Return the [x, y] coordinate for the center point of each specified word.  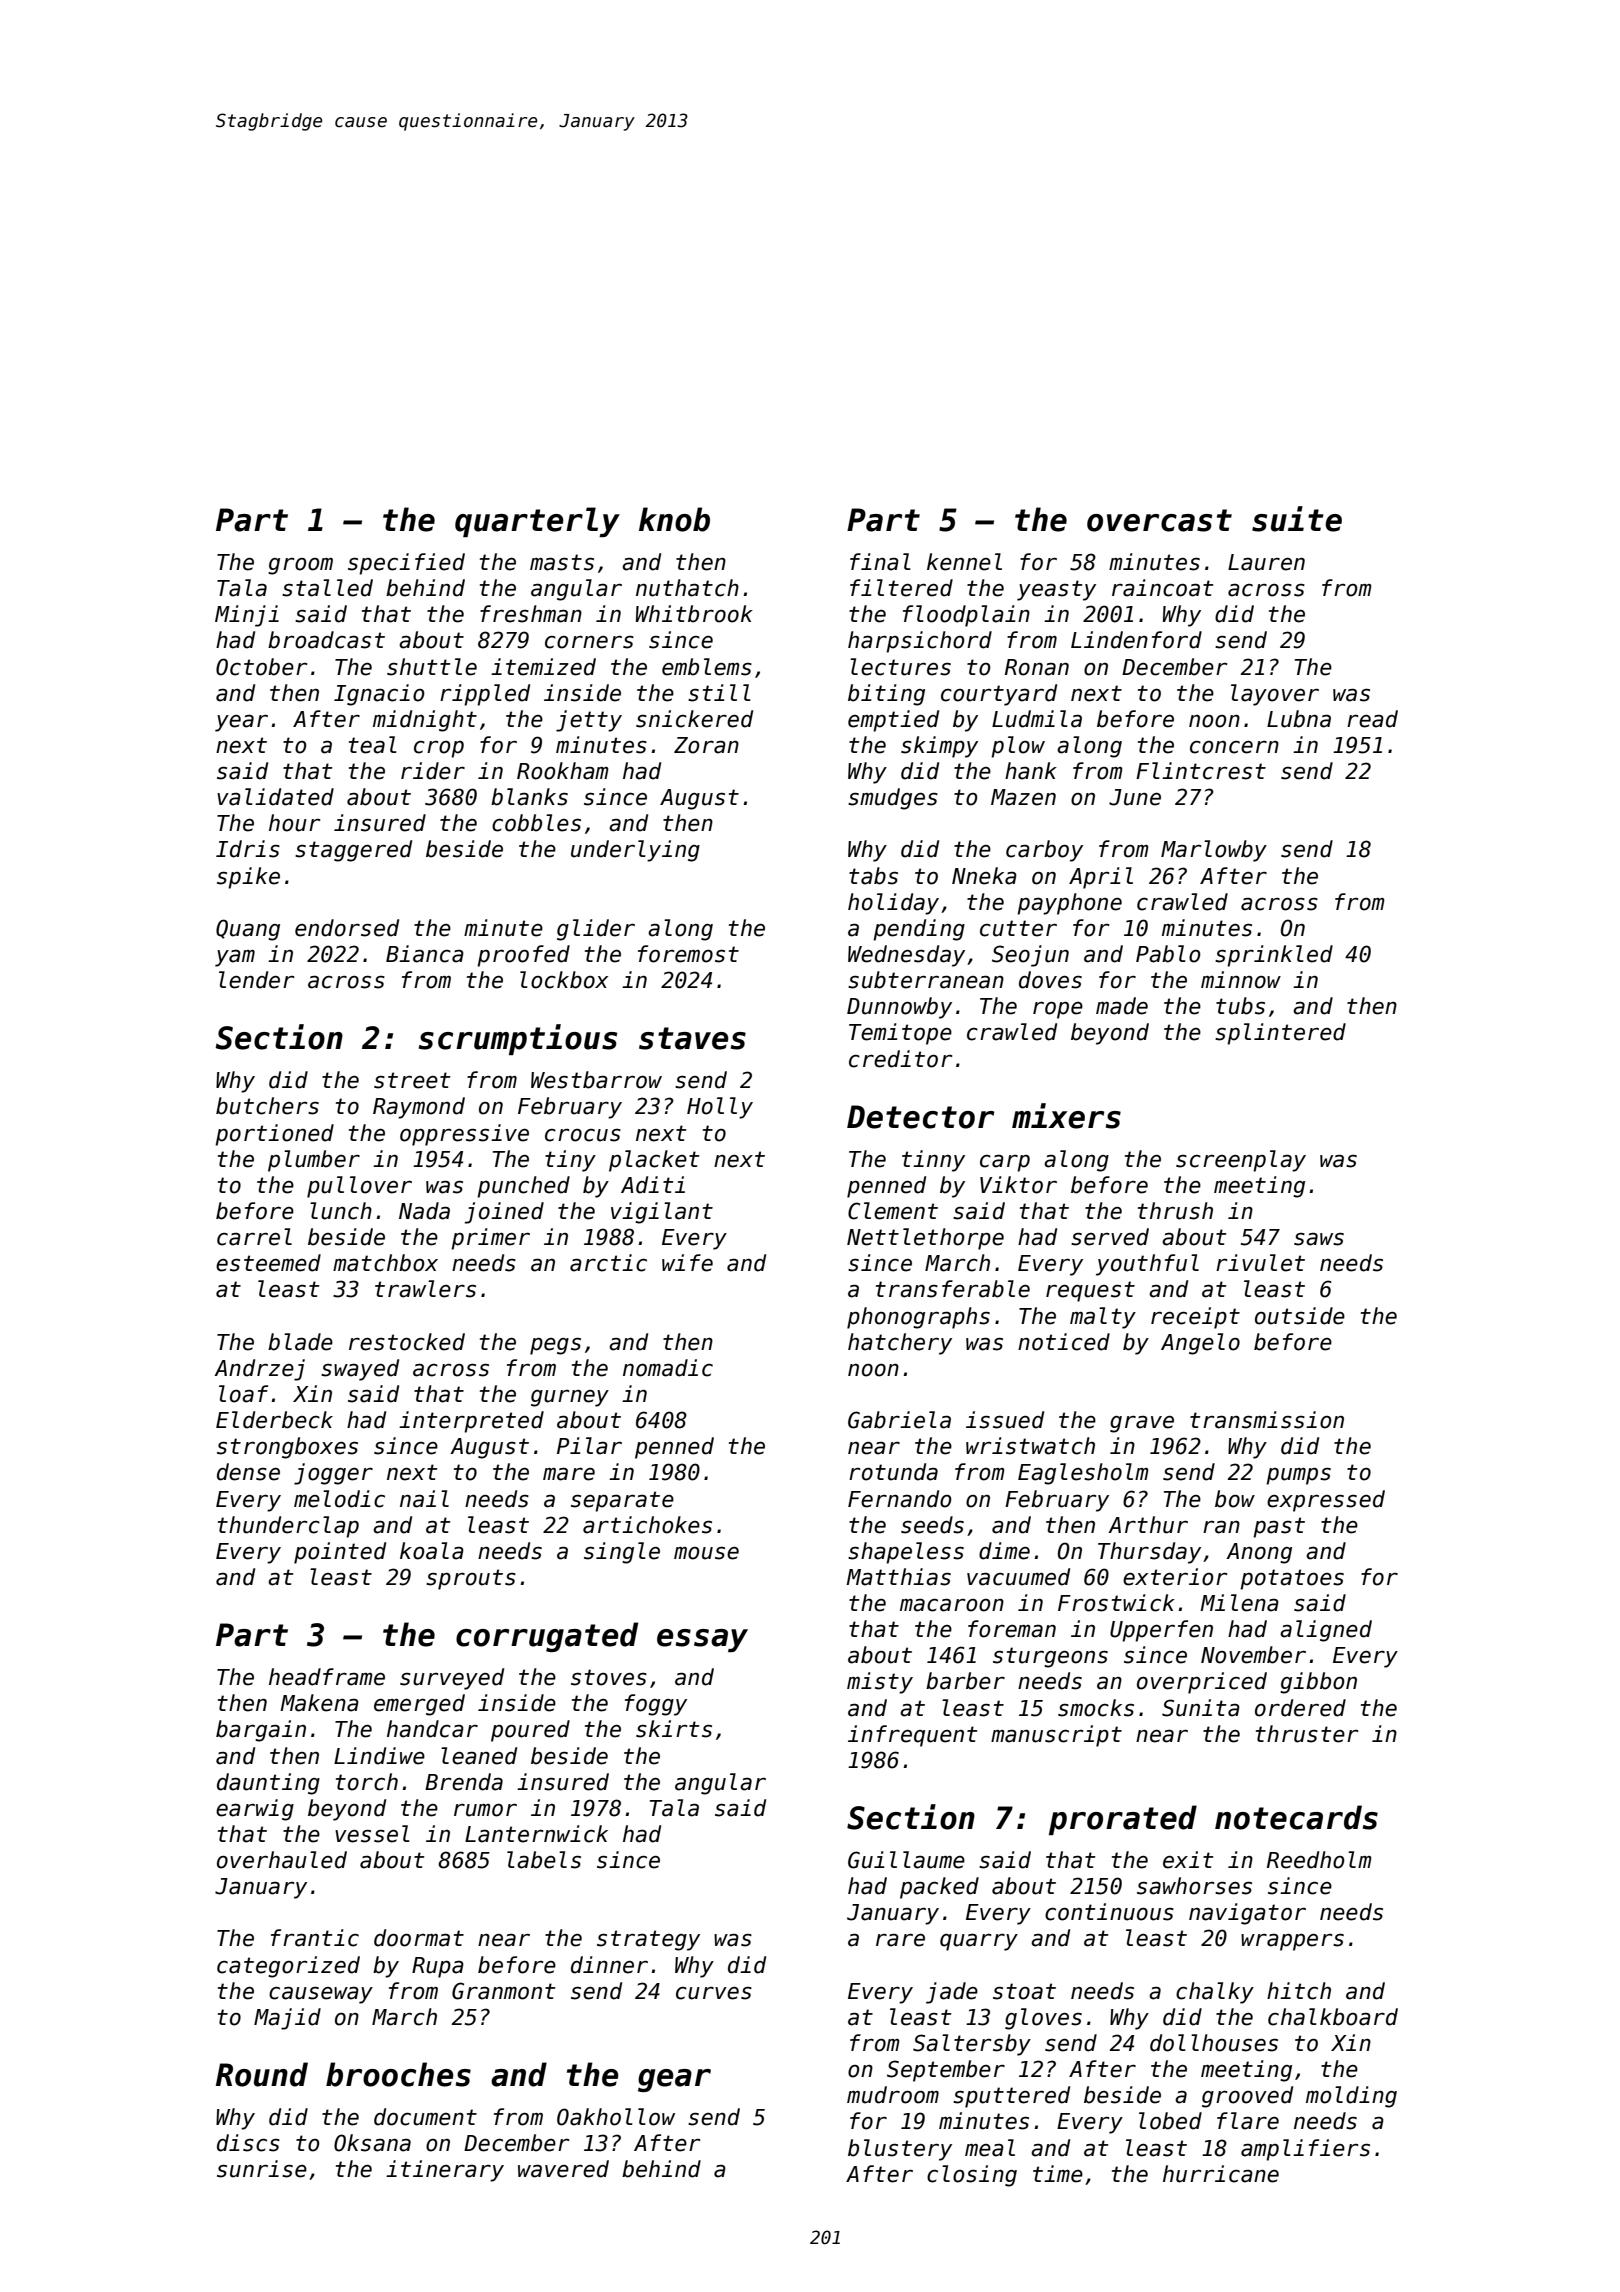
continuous [1109, 1912]
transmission [1267, 1420]
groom [300, 566]
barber [965, 1681]
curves [714, 1993]
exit [1188, 1860]
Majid [287, 2019]
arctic [608, 1263]
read [1372, 719]
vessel [372, 1834]
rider [433, 771]
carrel [254, 1237]
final [880, 562]
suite [1297, 519]
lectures [900, 667]
